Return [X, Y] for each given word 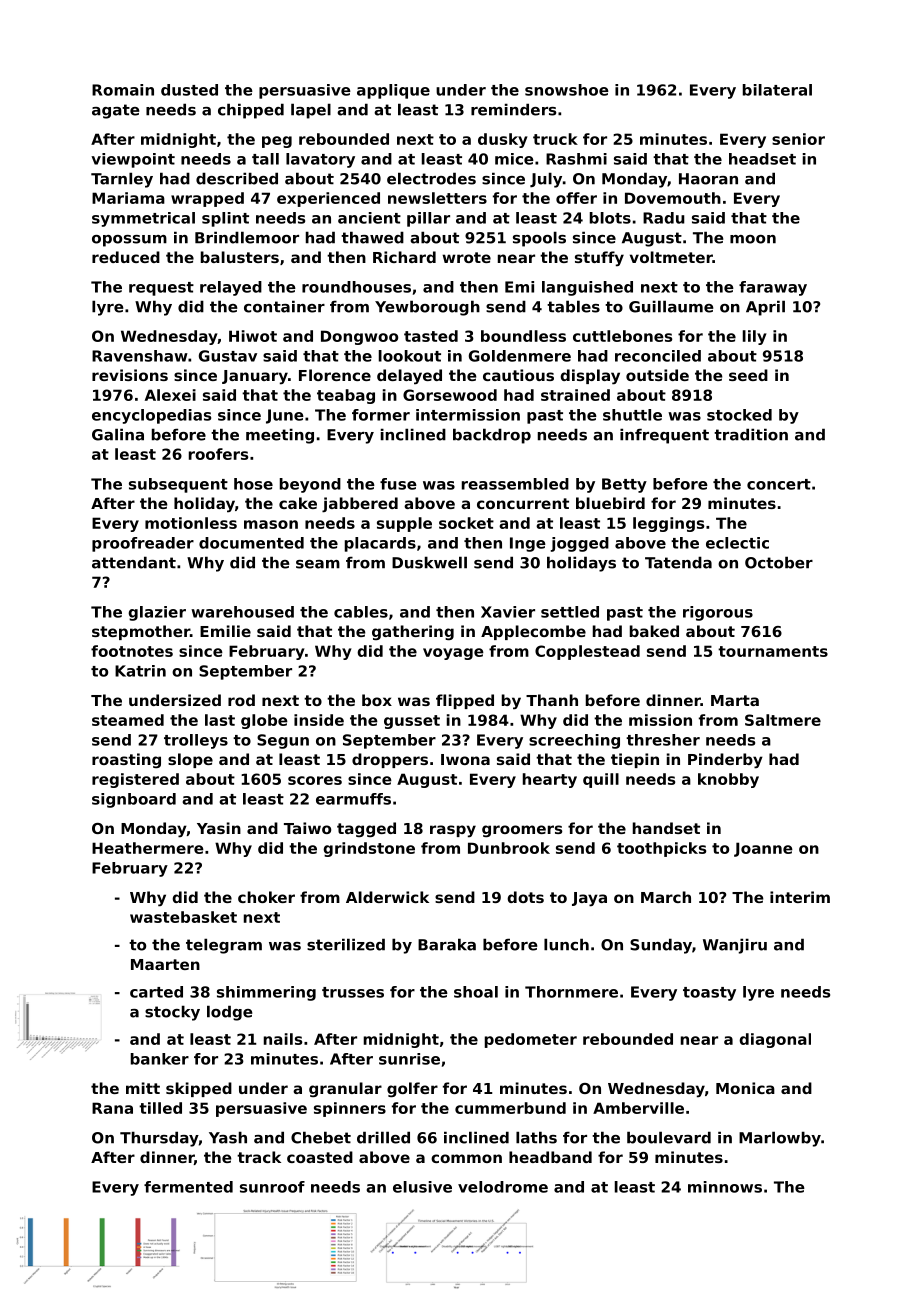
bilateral [777, 90]
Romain [123, 90]
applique [393, 91]
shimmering [266, 993]
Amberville [638, 1108]
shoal [476, 992]
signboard [134, 800]
